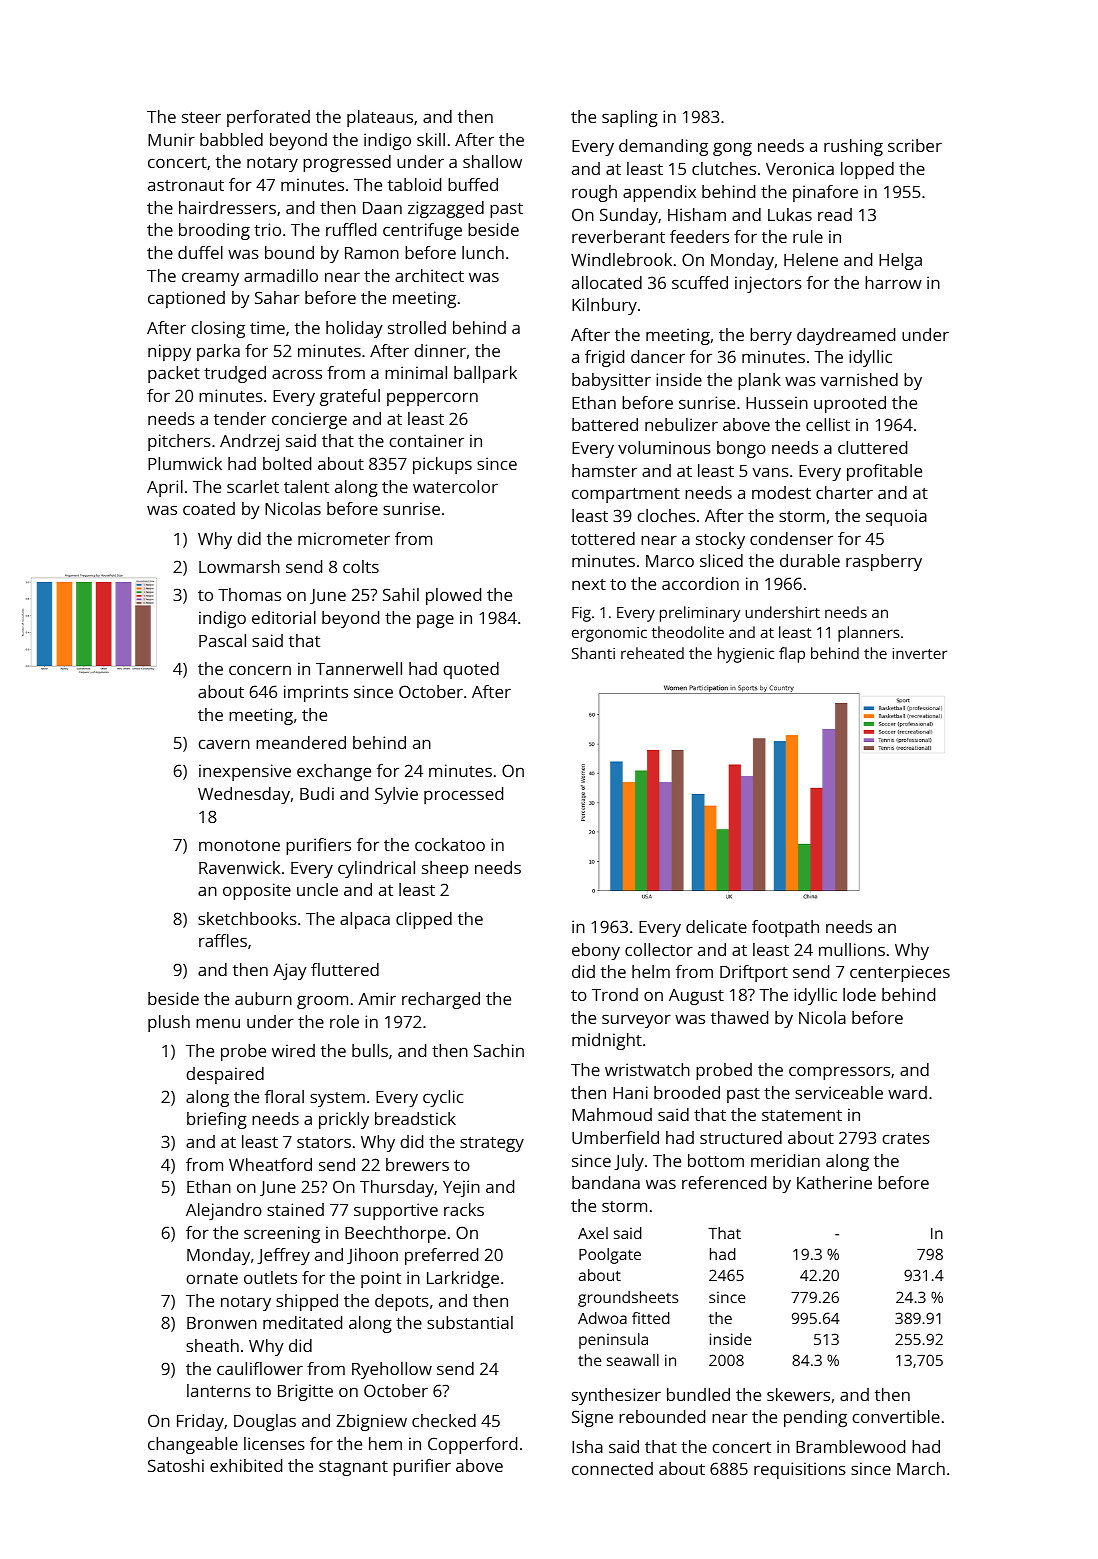 The image size is (1098, 1559). Describe the element at coordinates (915, 145) in the document. I see `scriber` at that location.
